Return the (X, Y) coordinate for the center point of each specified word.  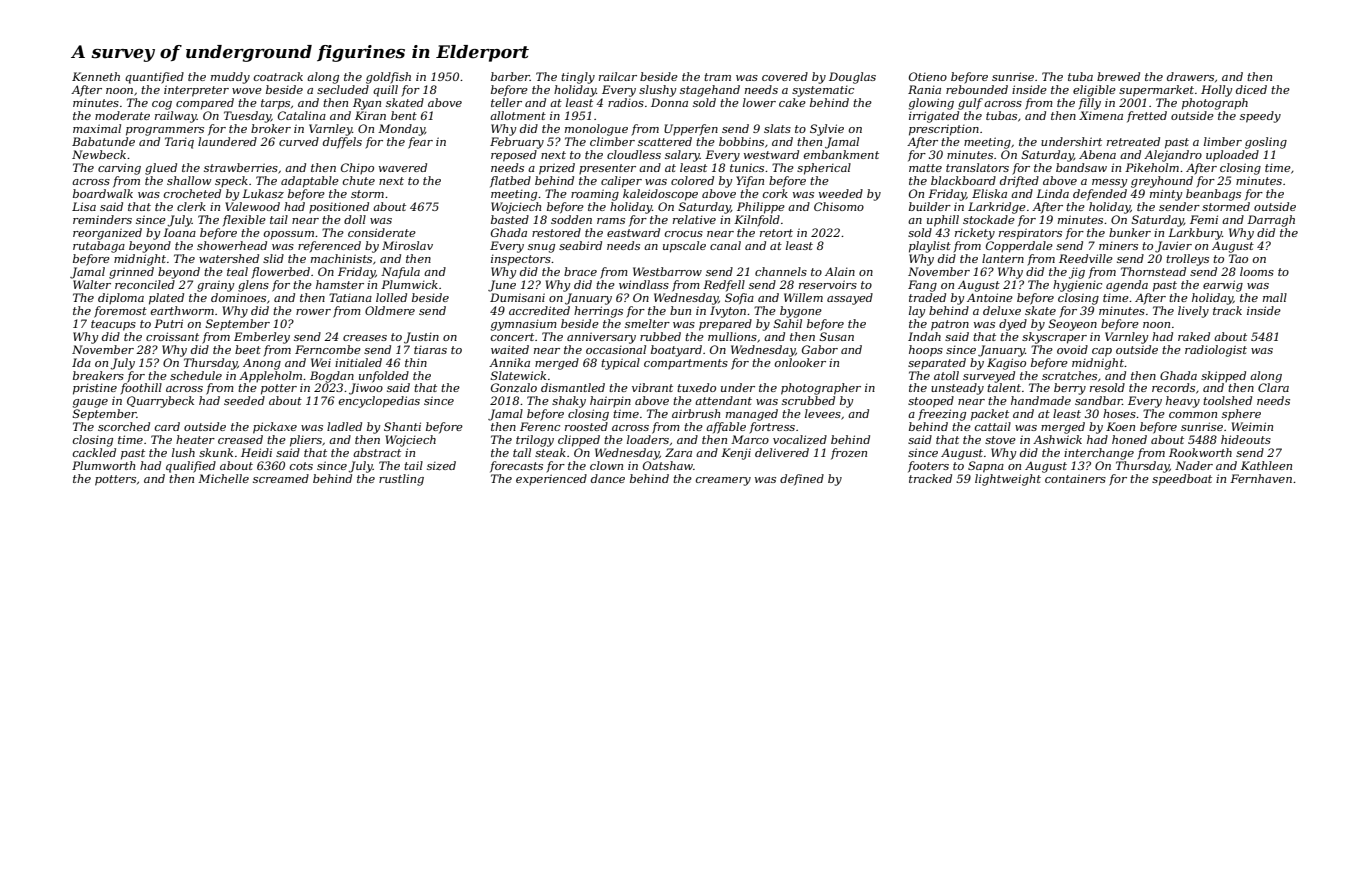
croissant (172, 336)
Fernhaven (1261, 478)
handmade (1041, 400)
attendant (723, 400)
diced (1251, 89)
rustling (401, 480)
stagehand (710, 91)
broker (271, 128)
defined (802, 480)
